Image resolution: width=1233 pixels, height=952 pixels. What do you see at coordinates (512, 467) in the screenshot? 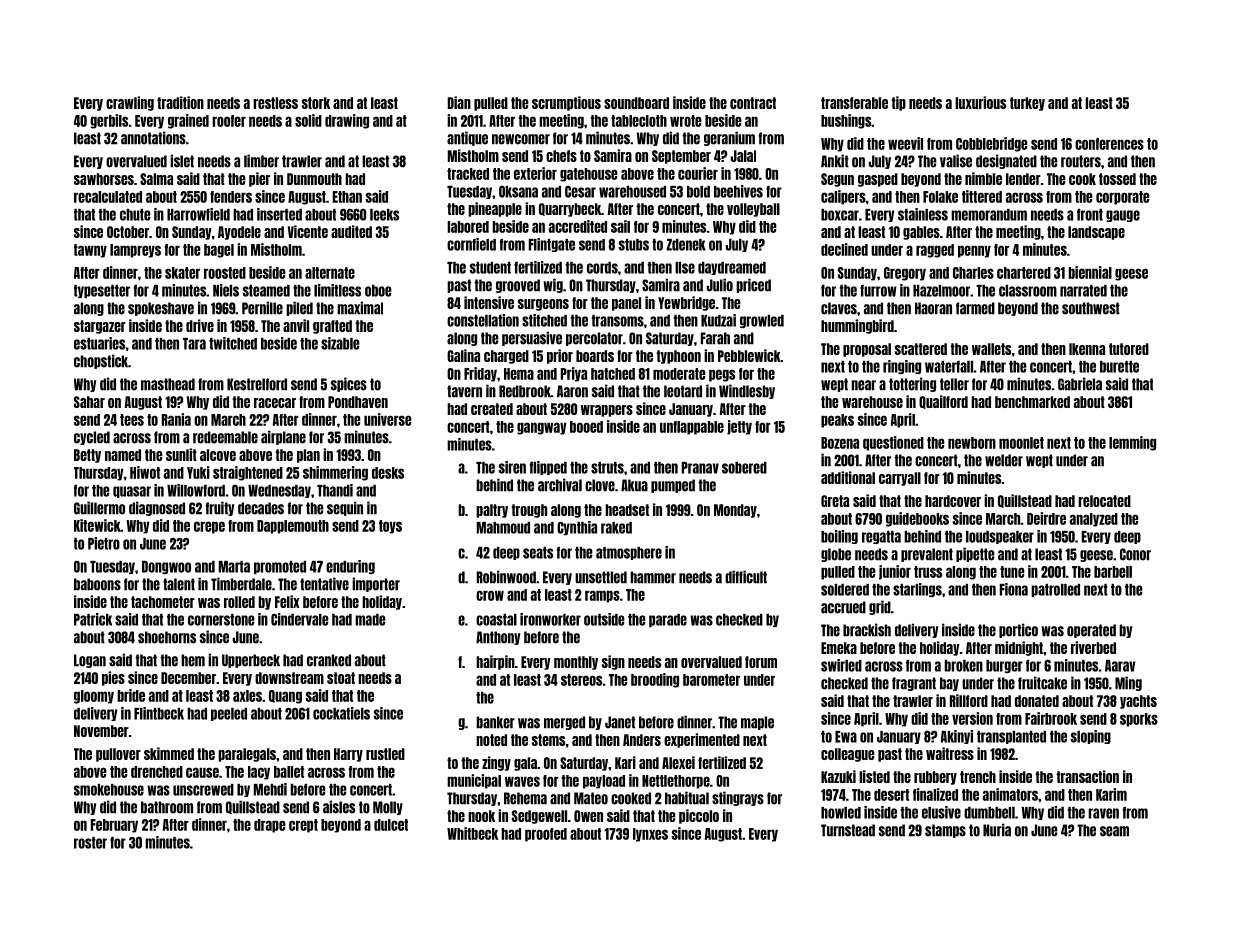
I see `siren` at bounding box center [512, 467].
